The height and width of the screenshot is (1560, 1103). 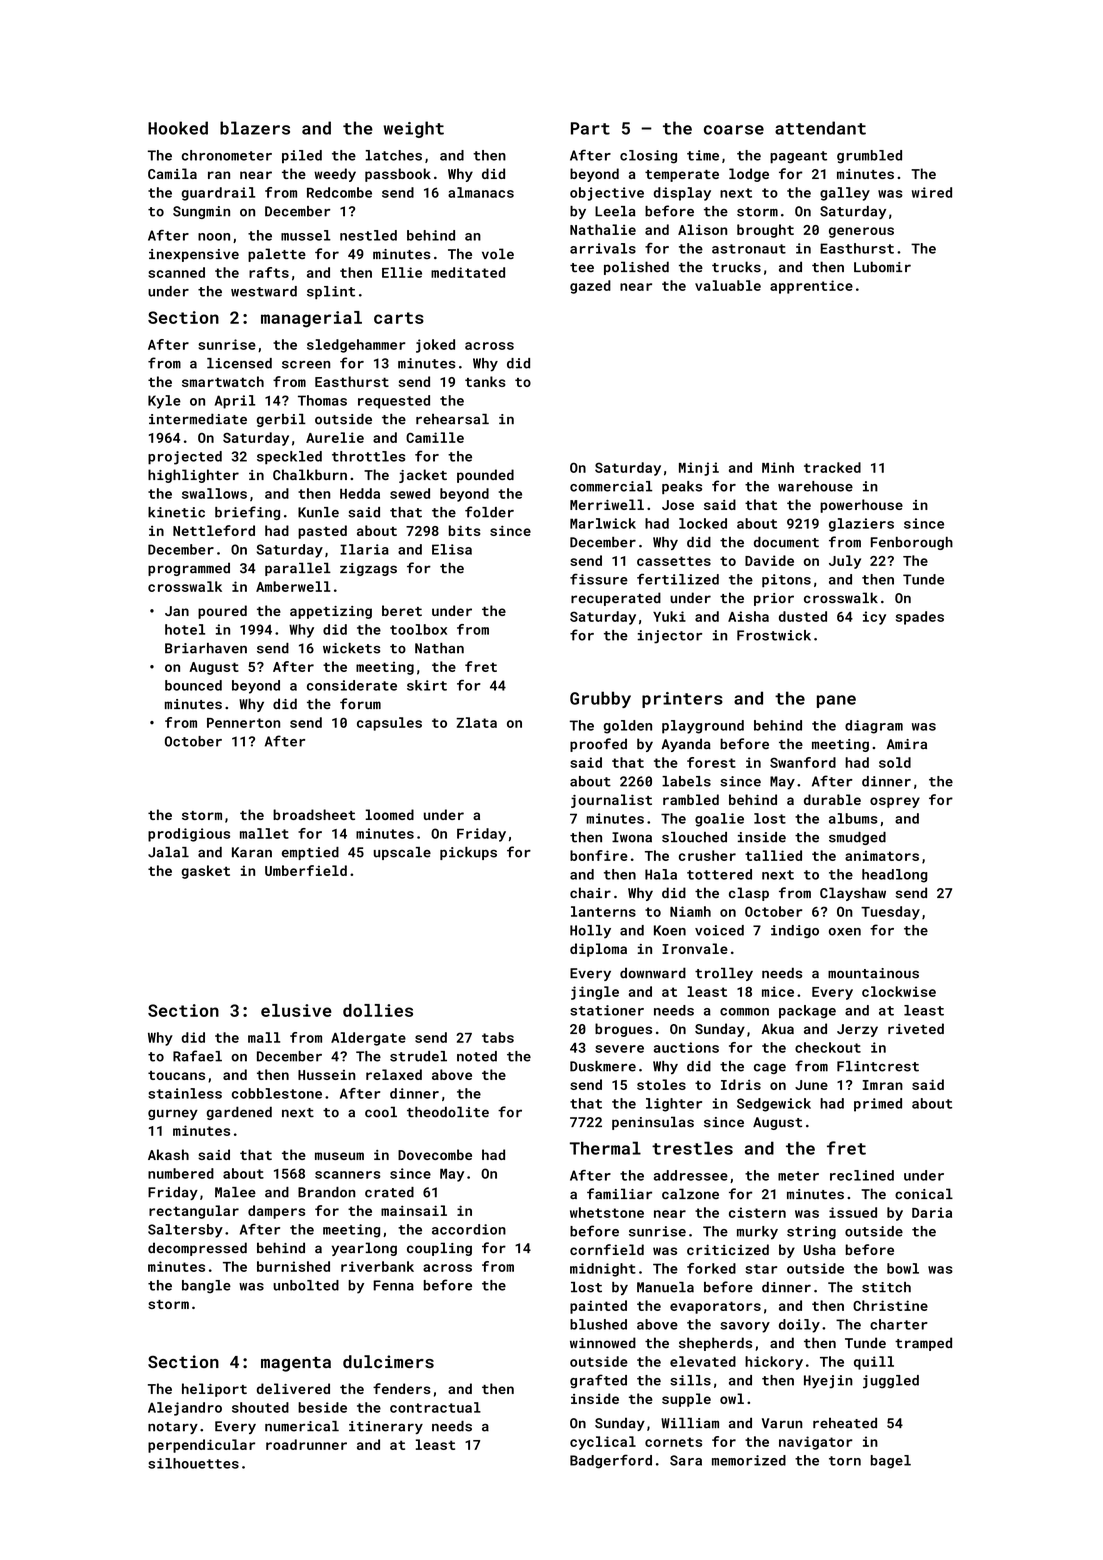 What do you see at coordinates (498, 253) in the screenshot?
I see `vole` at bounding box center [498, 253].
